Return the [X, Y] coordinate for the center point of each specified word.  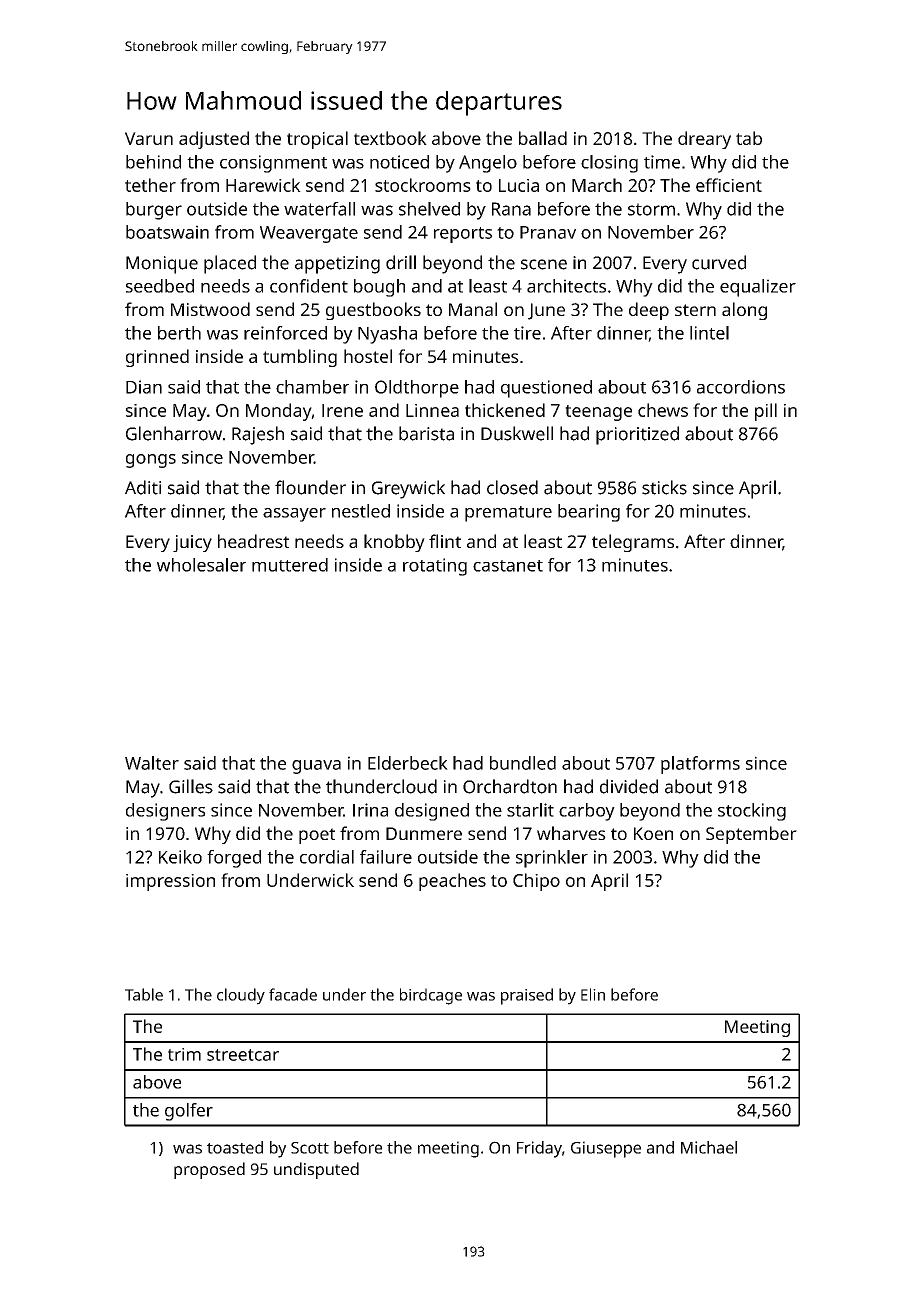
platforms [700, 765]
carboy [587, 812]
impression [170, 882]
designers [165, 812]
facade [293, 994]
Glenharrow [174, 433]
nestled [361, 511]
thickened [505, 410]
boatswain [167, 232]
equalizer [758, 288]
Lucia [519, 185]
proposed [209, 1170]
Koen [653, 833]
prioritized [637, 435]
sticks [664, 487]
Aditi [143, 487]
